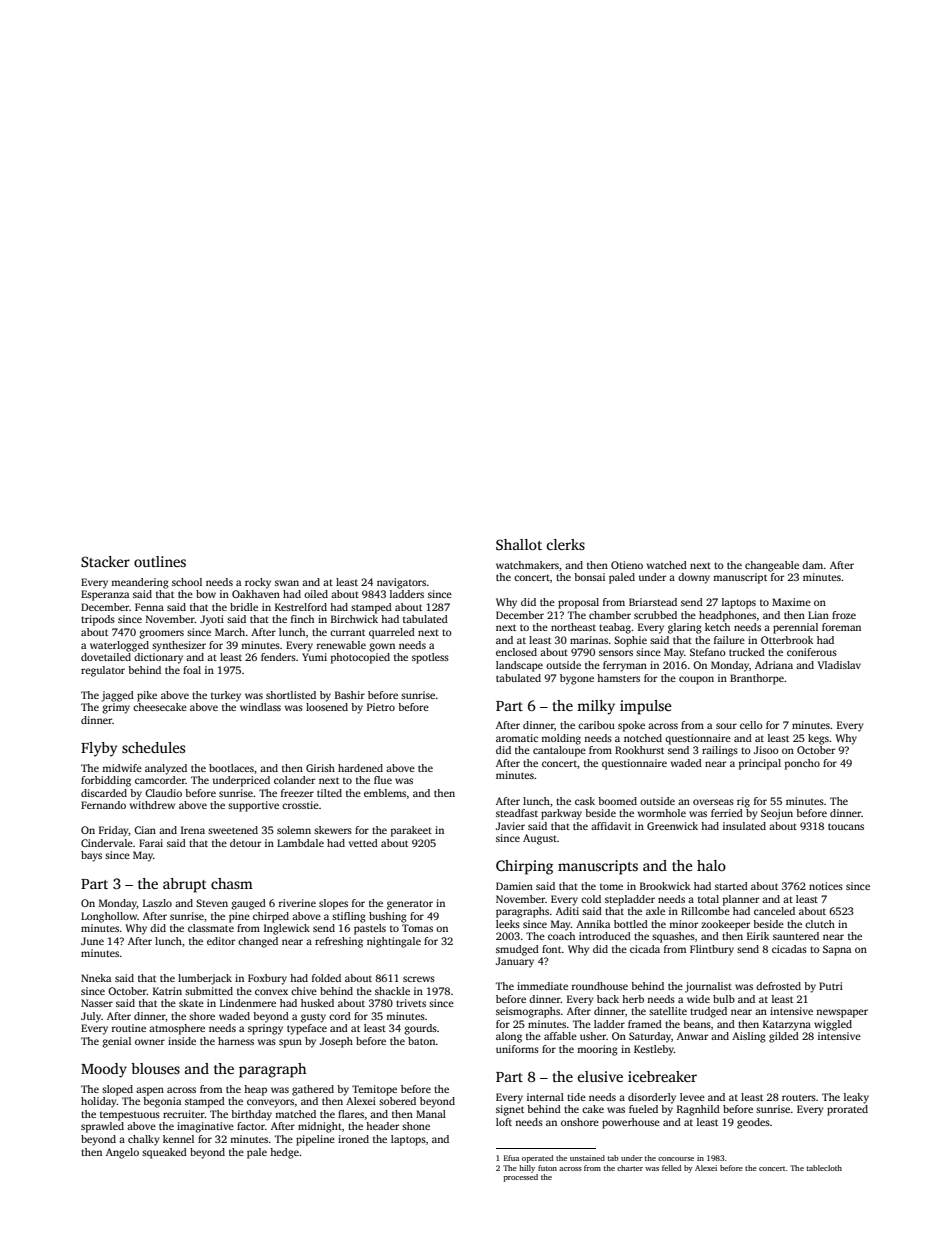 This image has width=952, height=1233. What do you see at coordinates (772, 566) in the image?
I see `changeable` at bounding box center [772, 566].
